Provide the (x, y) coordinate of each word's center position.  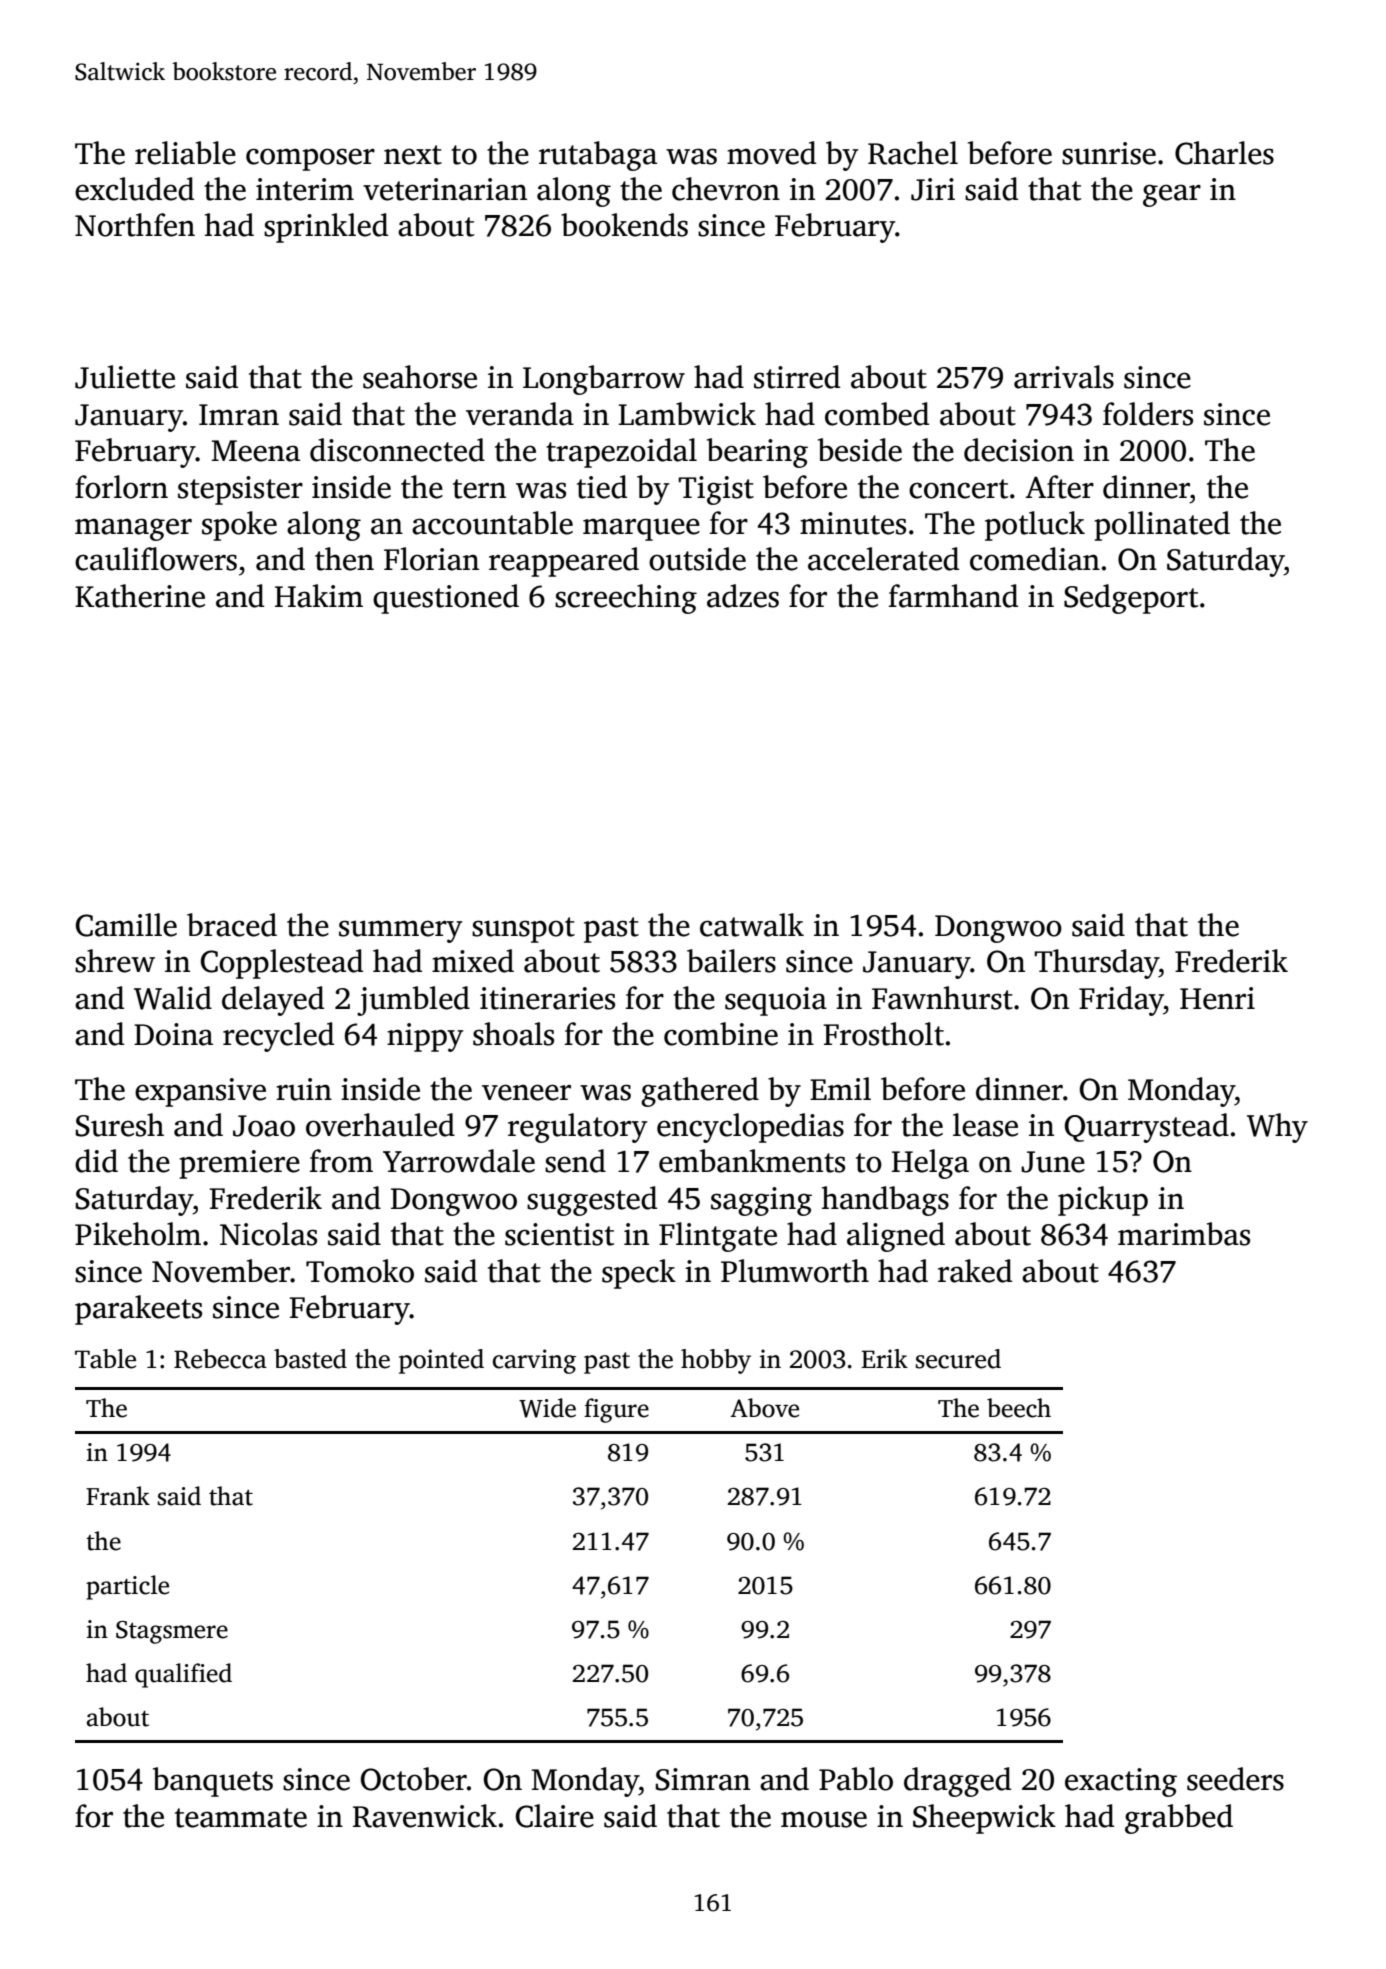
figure (616, 1410)
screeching (626, 599)
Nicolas (268, 1234)
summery (400, 931)
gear (1172, 195)
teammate (241, 1818)
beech (1019, 1408)
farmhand (953, 596)
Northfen (135, 225)
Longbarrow (604, 380)
